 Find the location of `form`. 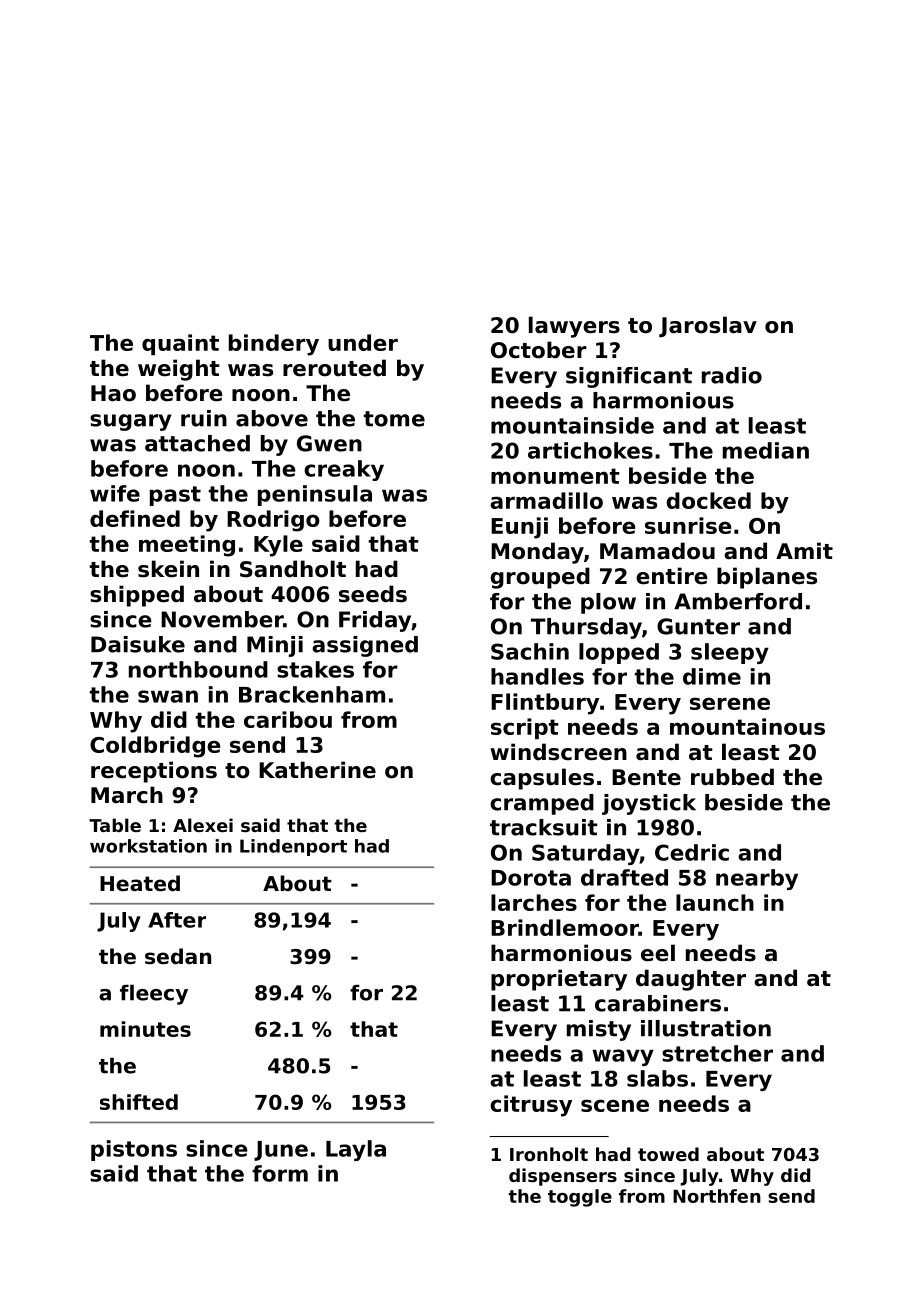

form is located at coordinates (280, 1173).
